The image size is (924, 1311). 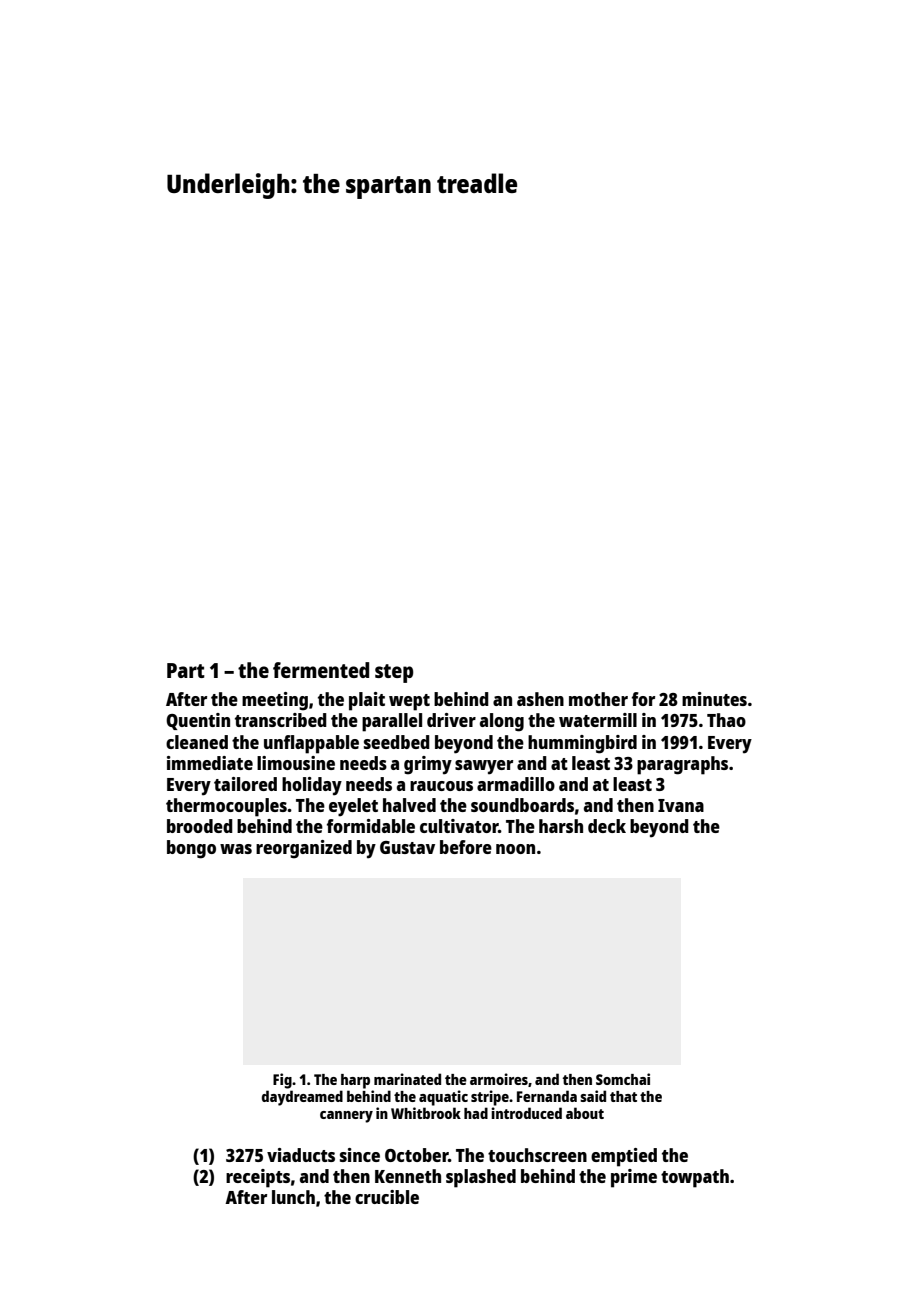 I want to click on Quentin, so click(x=198, y=721).
